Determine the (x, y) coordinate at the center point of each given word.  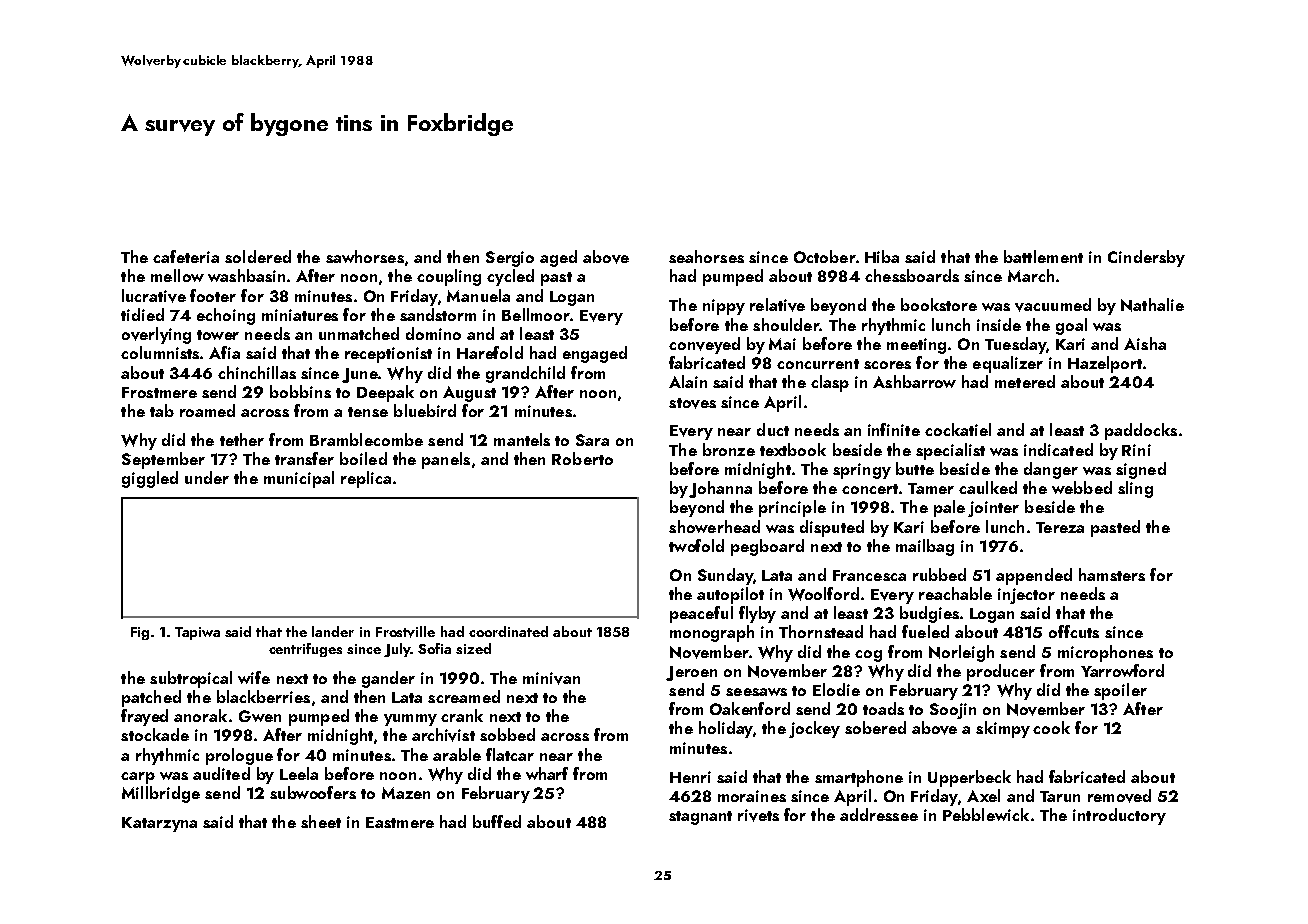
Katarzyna (159, 824)
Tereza (1060, 527)
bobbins (300, 391)
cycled (510, 277)
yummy (410, 720)
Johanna (720, 489)
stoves (692, 403)
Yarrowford (1122, 670)
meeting (916, 346)
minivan (551, 678)
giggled (150, 479)
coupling (449, 277)
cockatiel (958, 429)
